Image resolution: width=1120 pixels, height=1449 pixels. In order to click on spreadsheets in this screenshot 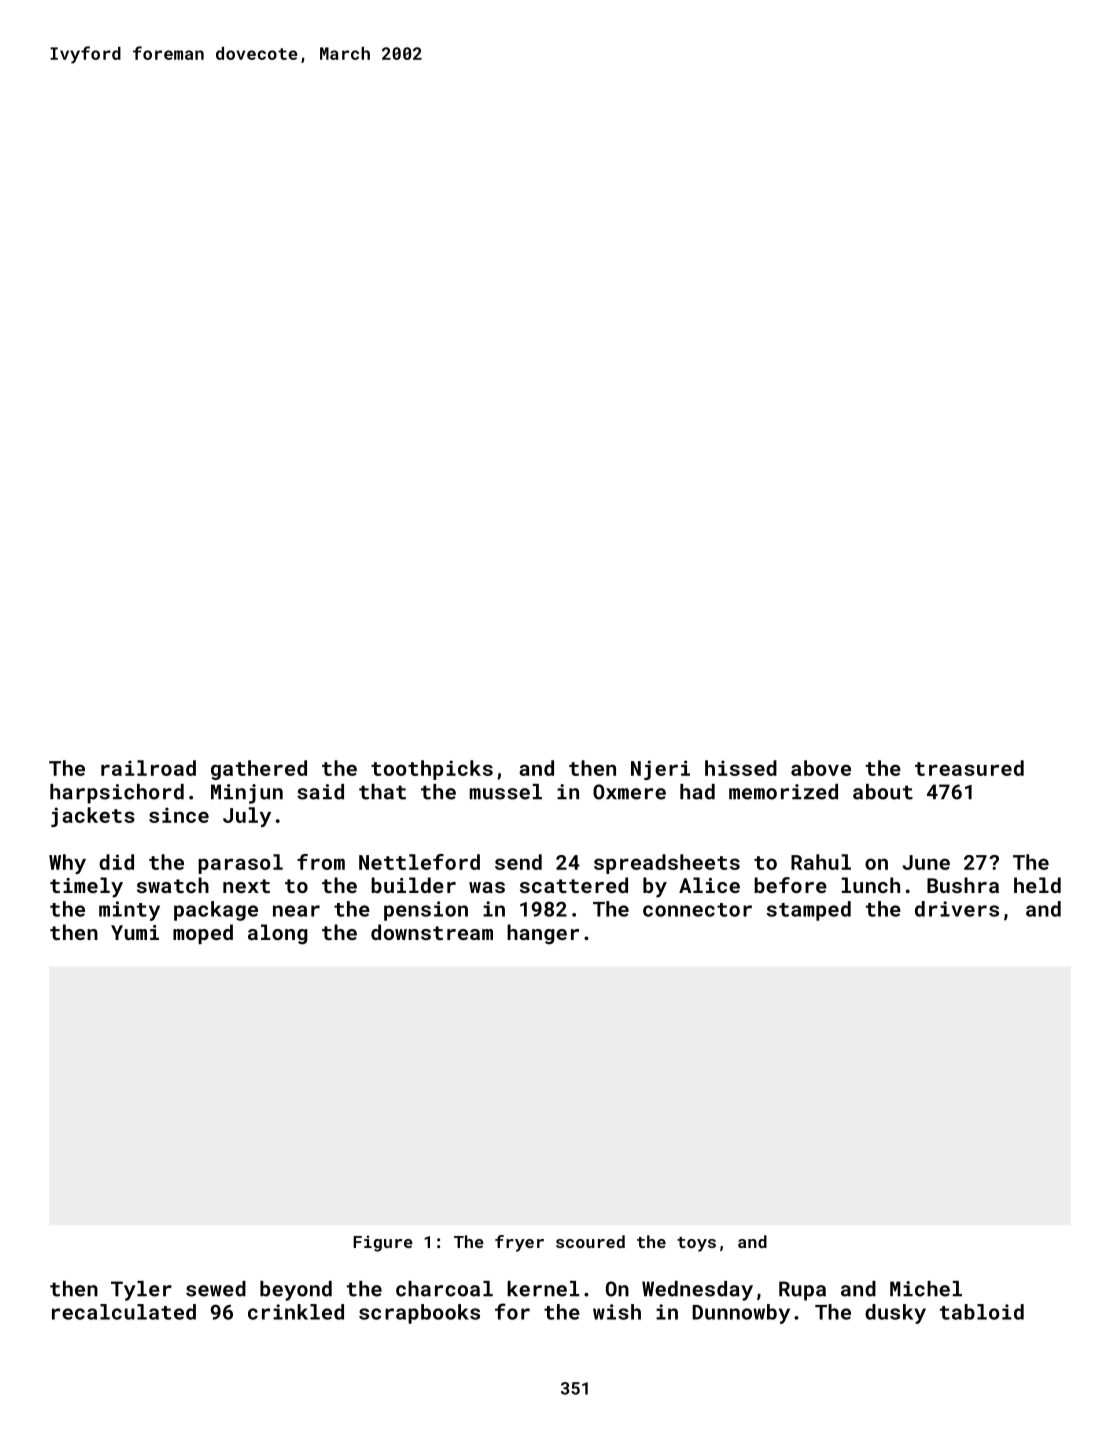, I will do `click(667, 864)`.
